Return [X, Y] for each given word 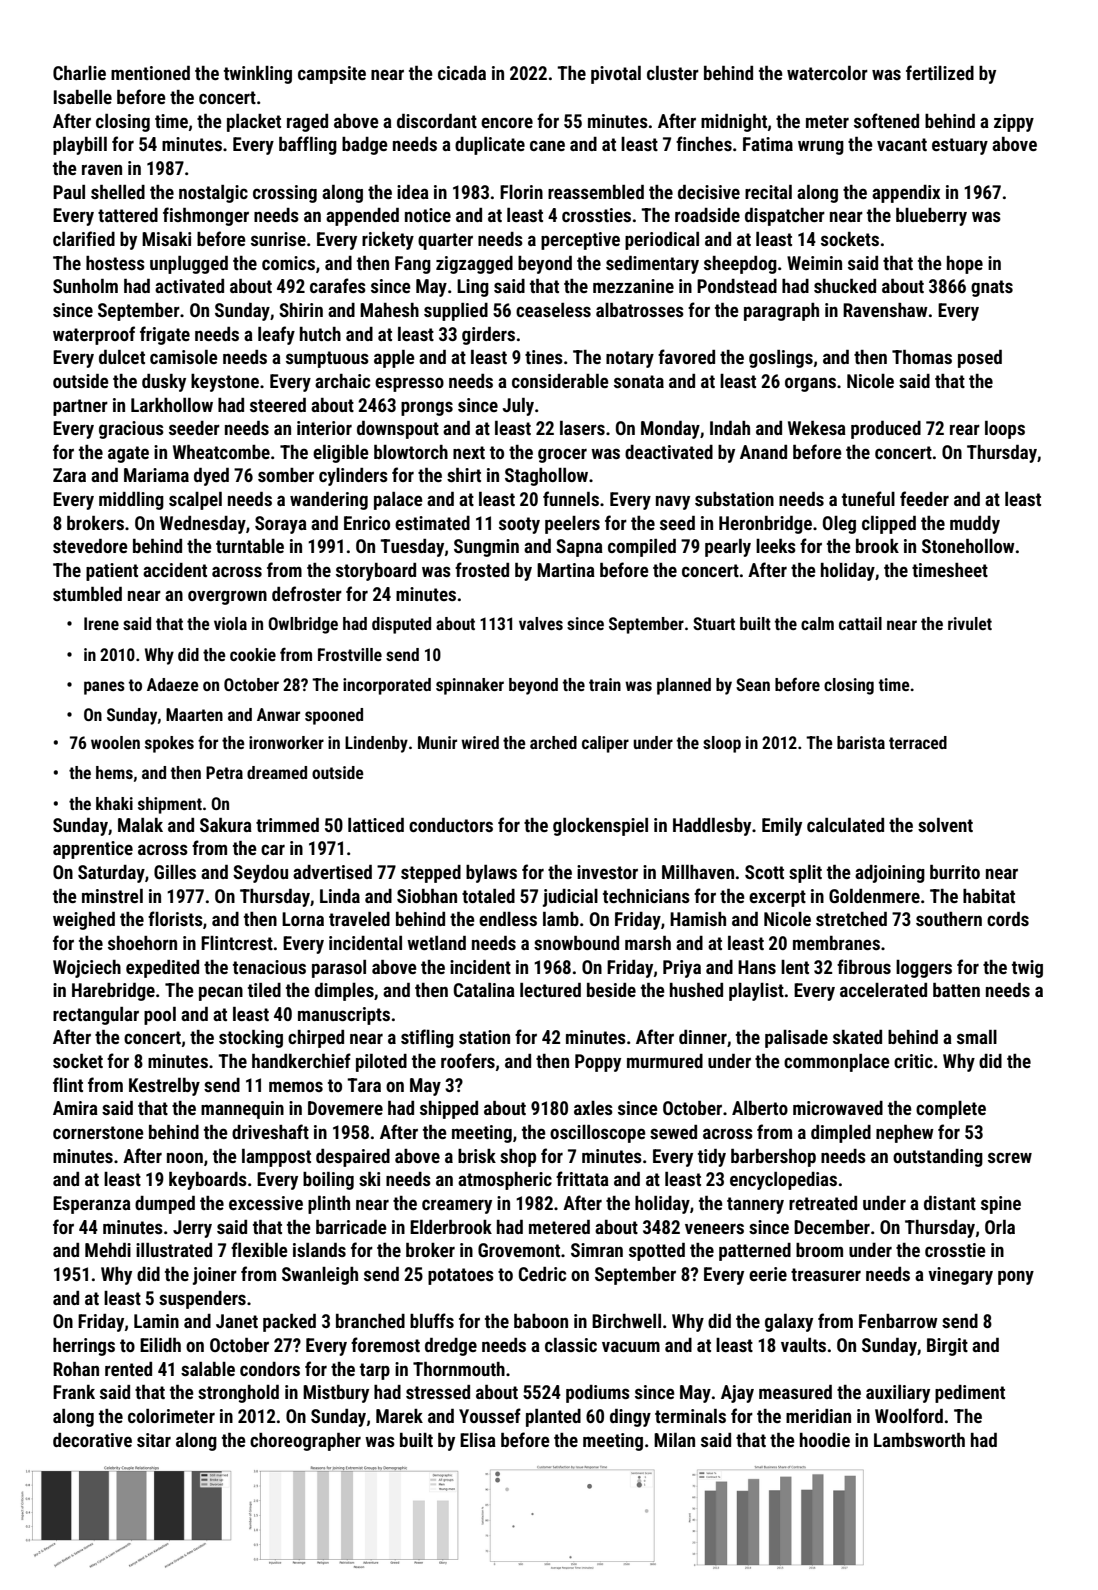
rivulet [970, 623]
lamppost [276, 1158]
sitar [154, 1440]
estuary [960, 146]
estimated [432, 523]
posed [980, 359]
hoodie [825, 1440]
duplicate [490, 146]
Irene [101, 623]
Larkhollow [172, 405]
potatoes [461, 1276]
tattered [128, 215]
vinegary [960, 1276]
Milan [674, 1440]
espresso [409, 384]
